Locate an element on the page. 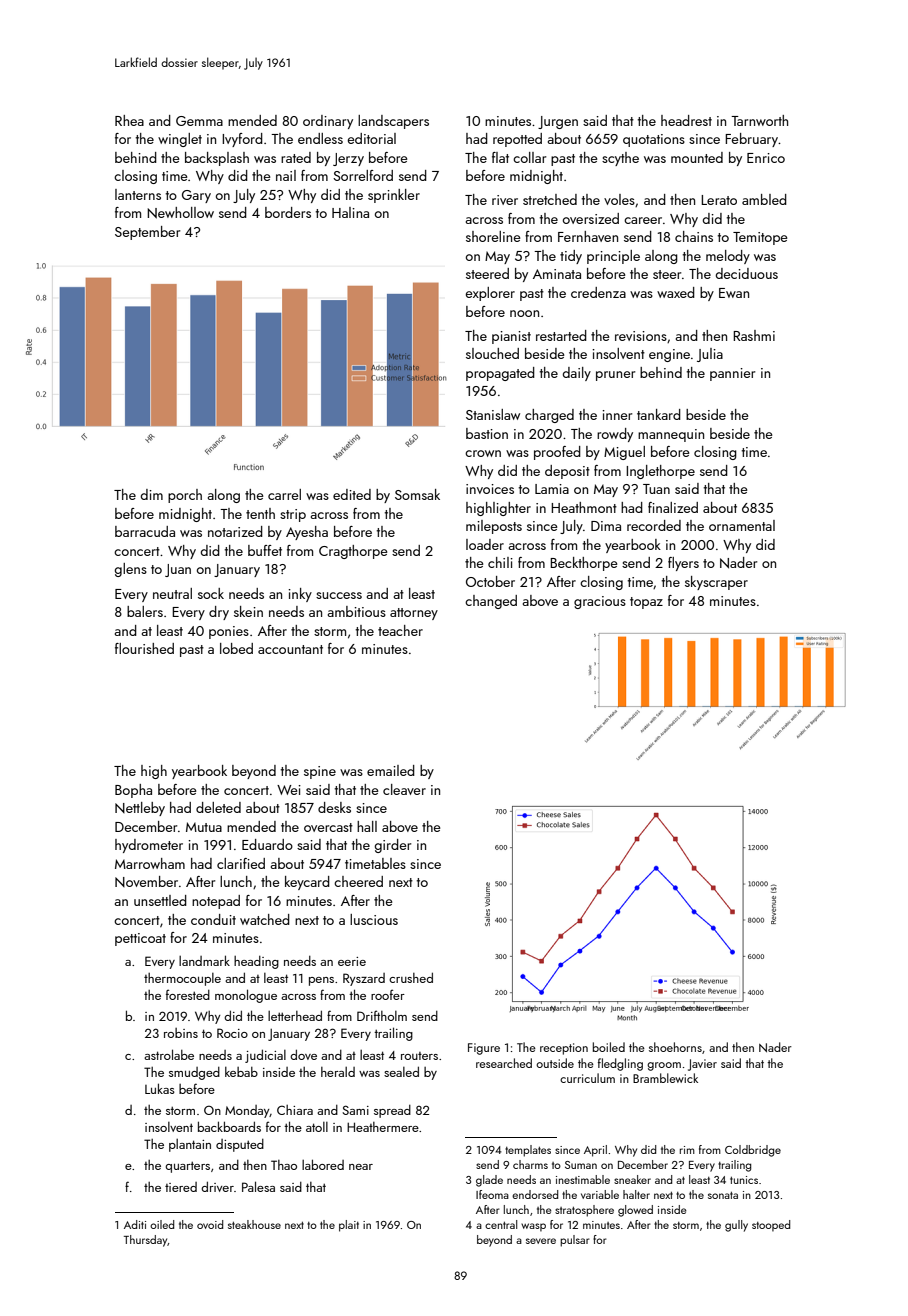  barracuda is located at coordinates (145, 531).
